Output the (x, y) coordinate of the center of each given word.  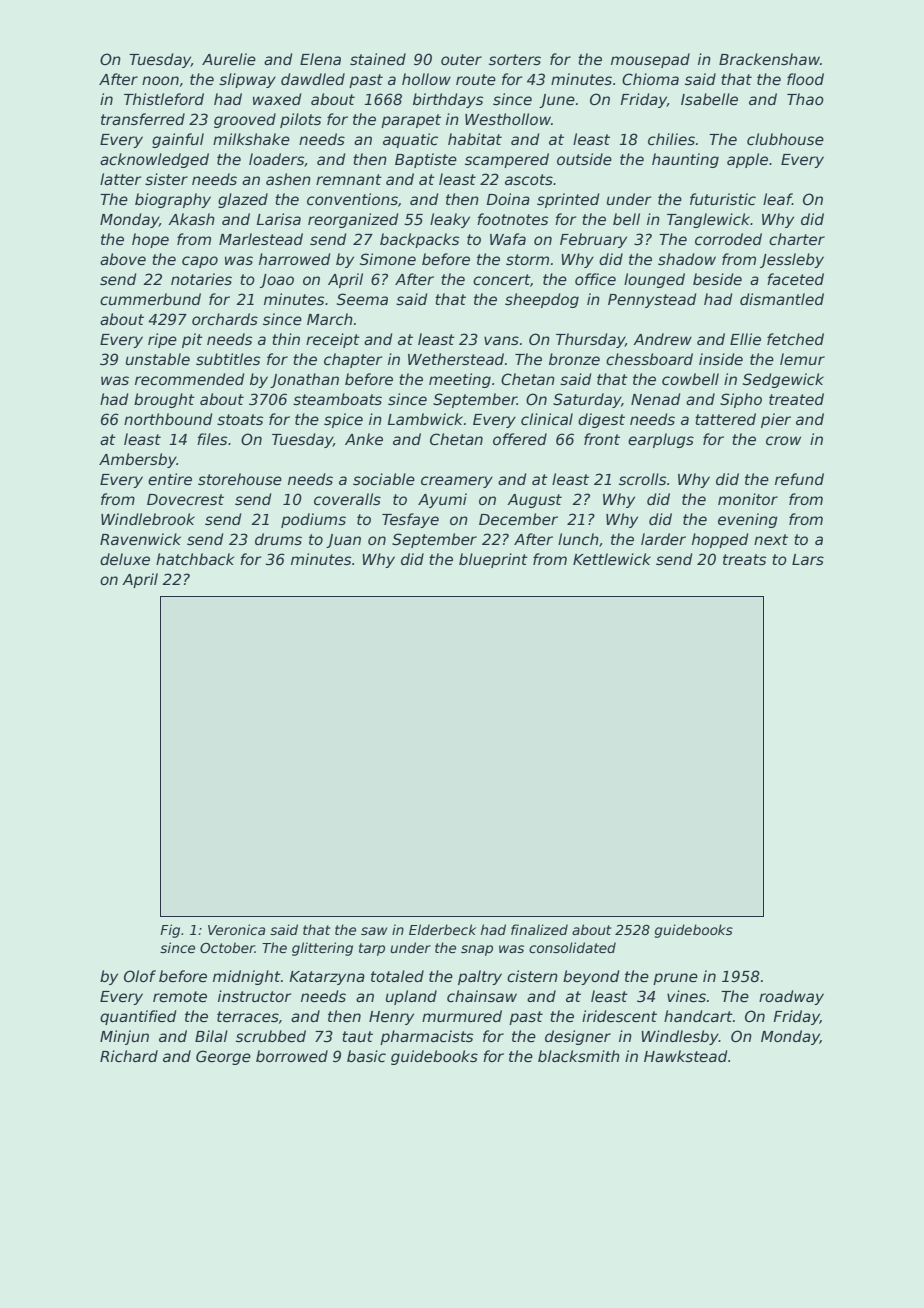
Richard (129, 1056)
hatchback (195, 559)
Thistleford (164, 99)
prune (675, 979)
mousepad (650, 60)
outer (461, 59)
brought (164, 400)
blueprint (493, 560)
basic (366, 1056)
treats (744, 559)
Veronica (236, 929)
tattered (725, 419)
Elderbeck (442, 929)
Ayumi (442, 500)
